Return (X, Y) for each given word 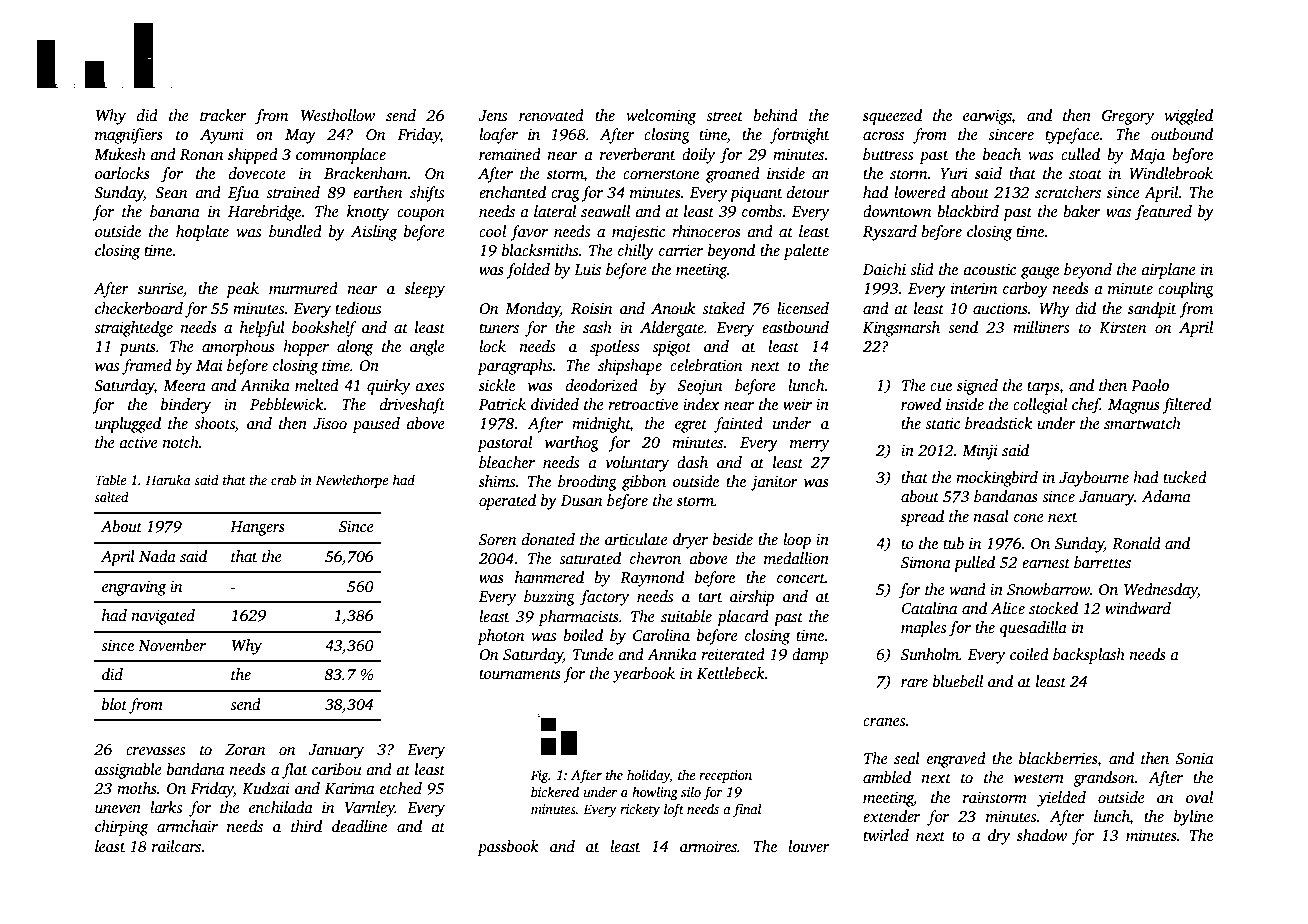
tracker (223, 115)
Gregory (1128, 117)
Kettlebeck (731, 673)
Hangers (257, 528)
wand (967, 589)
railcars (177, 846)
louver (809, 846)
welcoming (661, 117)
